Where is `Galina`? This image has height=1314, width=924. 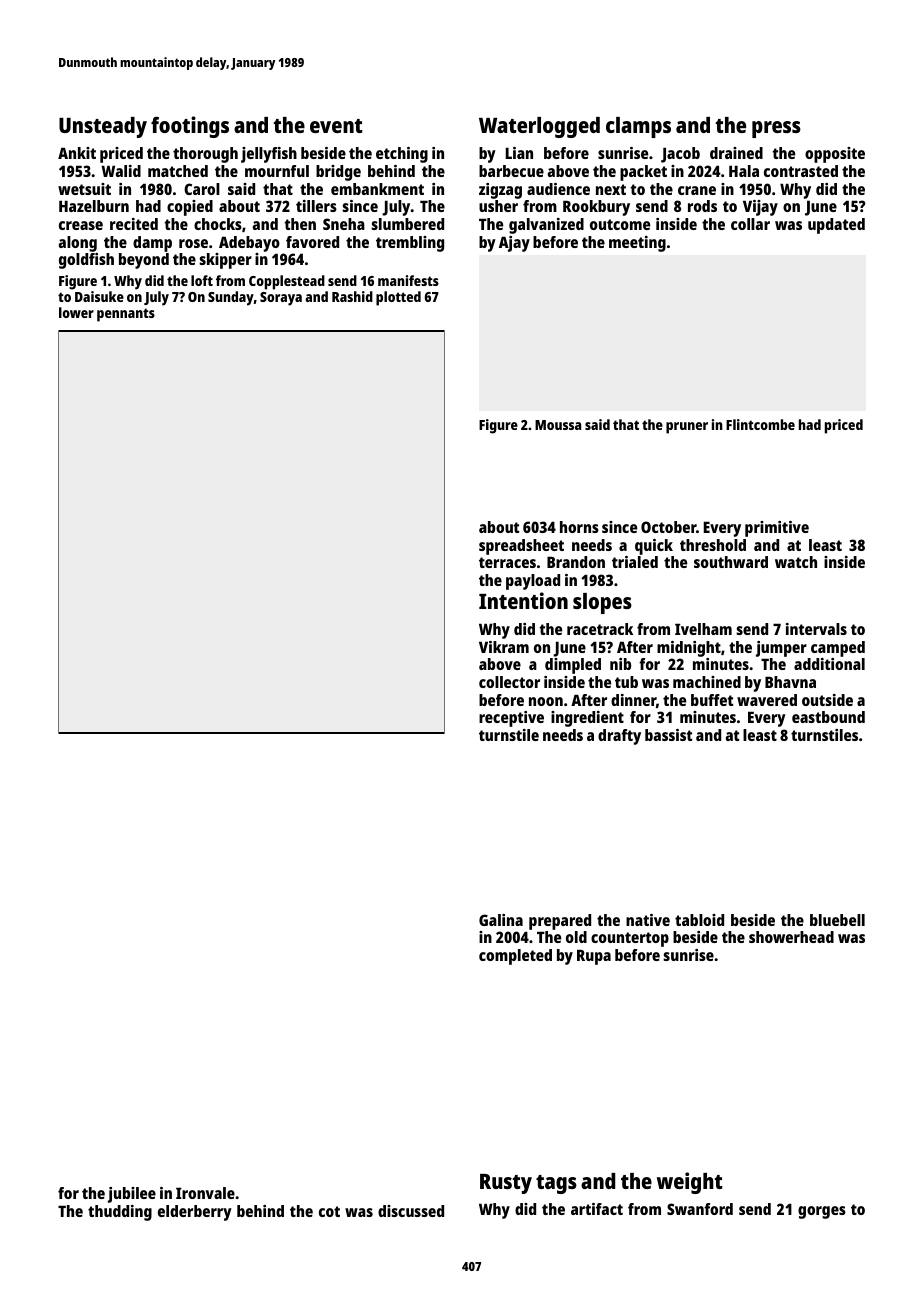
Galina is located at coordinates (501, 920).
